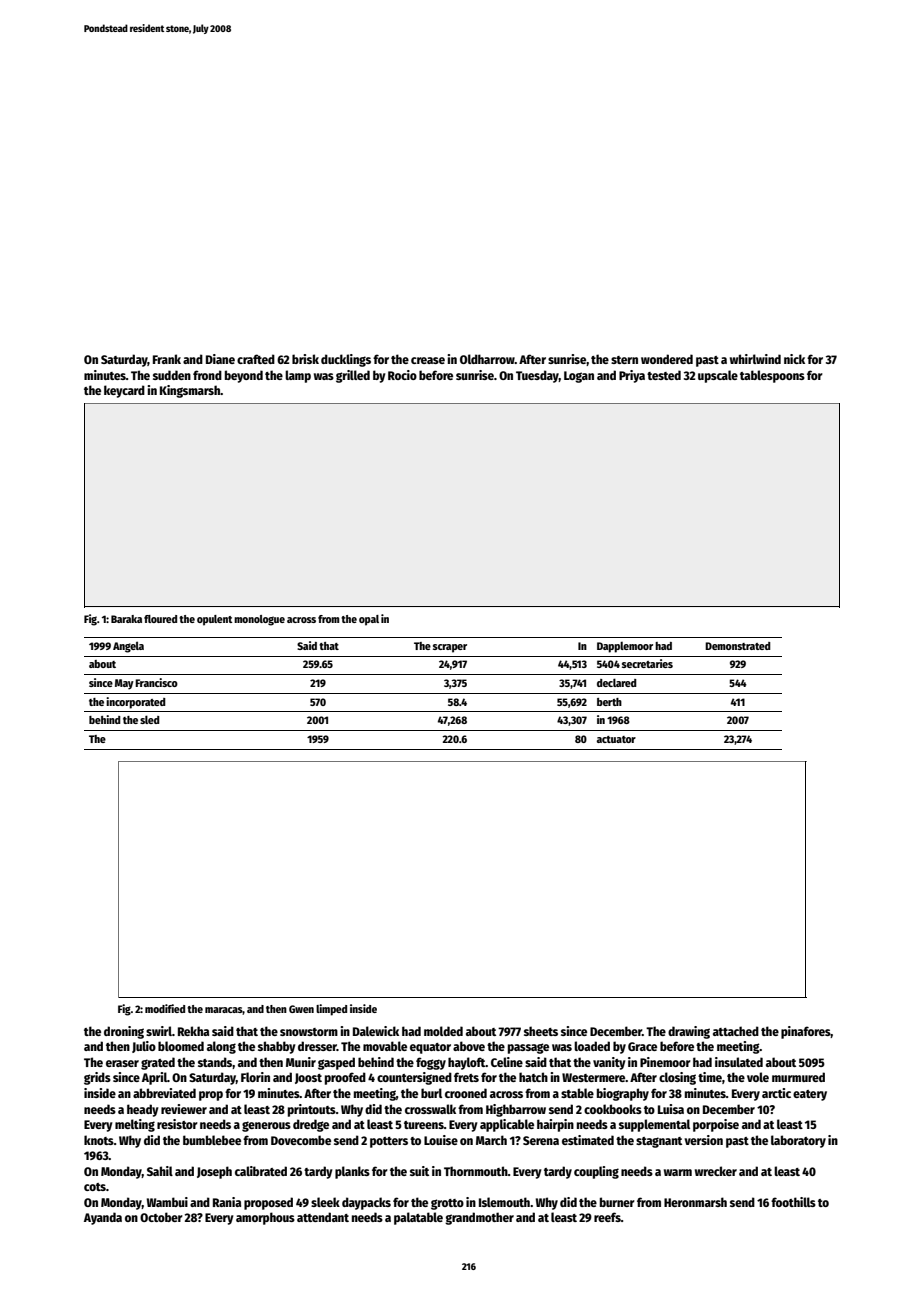 The height and width of the screenshot is (1308, 924). Describe the element at coordinates (346, 360) in the screenshot. I see `ducklings` at that location.
